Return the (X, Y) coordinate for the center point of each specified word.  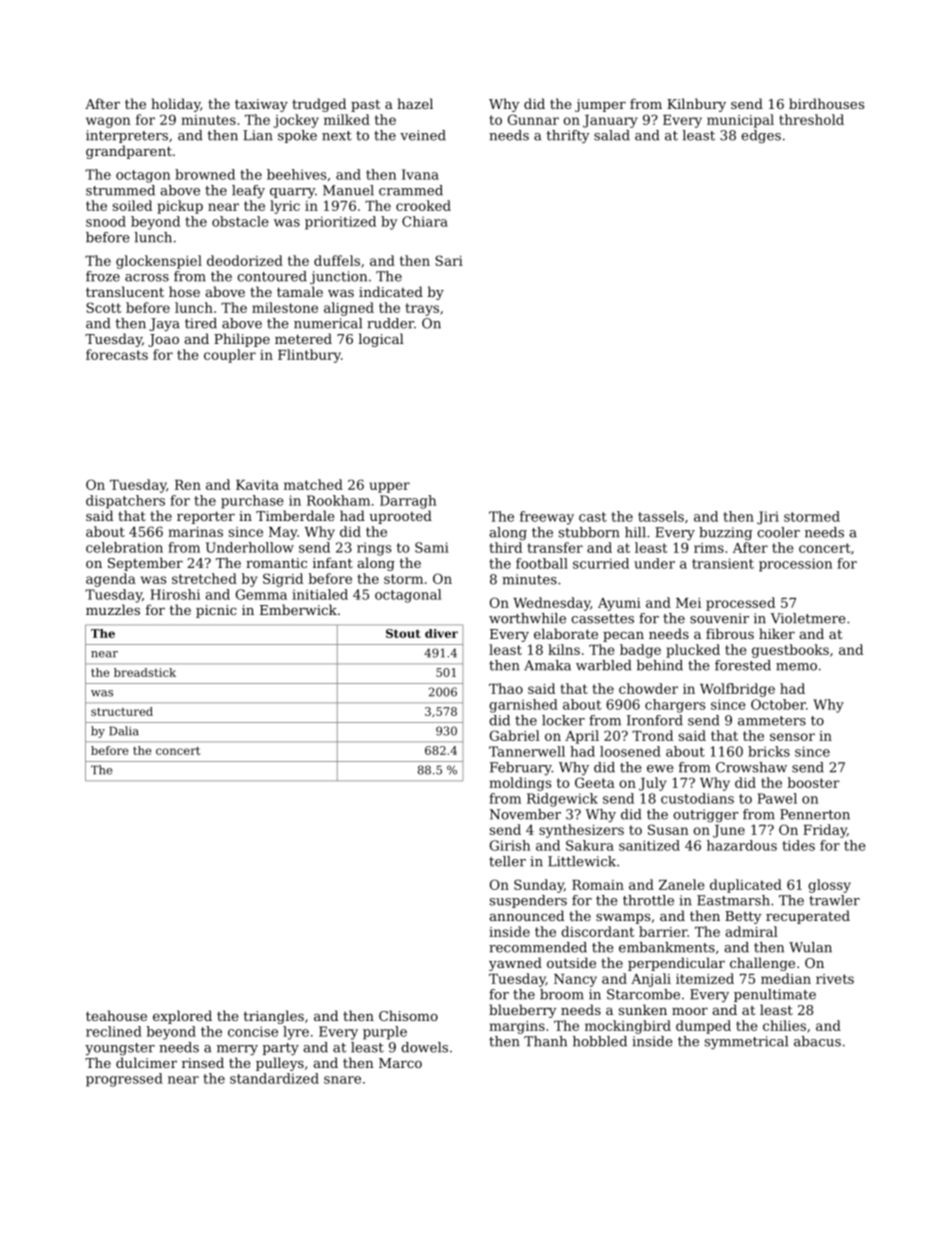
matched (313, 484)
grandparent (129, 152)
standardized (274, 1078)
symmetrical (746, 1043)
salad (612, 135)
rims (709, 548)
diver (441, 633)
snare (342, 1080)
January (610, 121)
